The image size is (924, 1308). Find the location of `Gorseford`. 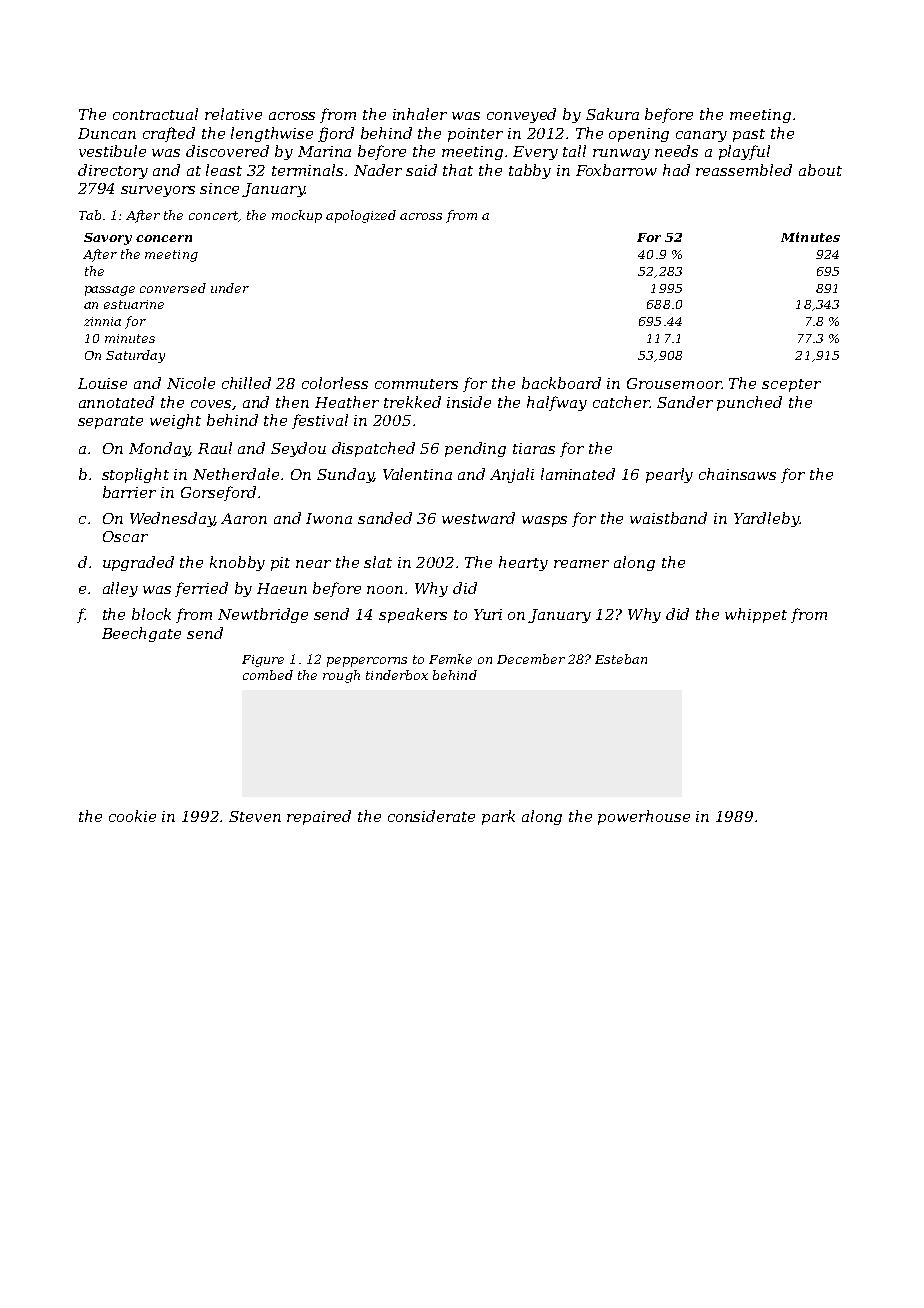

Gorseford is located at coordinates (218, 493).
